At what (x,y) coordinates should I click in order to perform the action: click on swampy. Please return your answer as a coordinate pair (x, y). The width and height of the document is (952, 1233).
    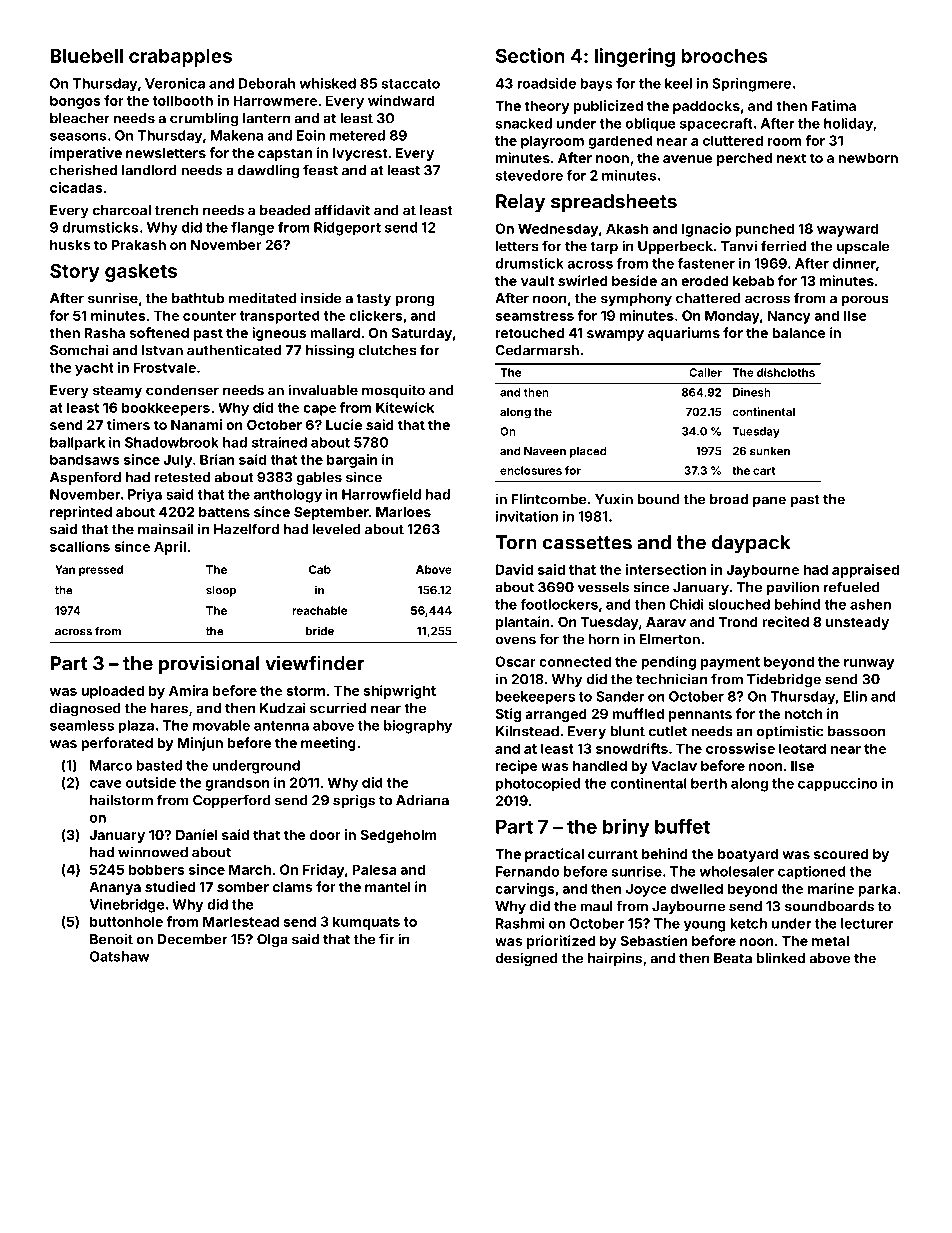
    Looking at the image, I should click on (615, 335).
